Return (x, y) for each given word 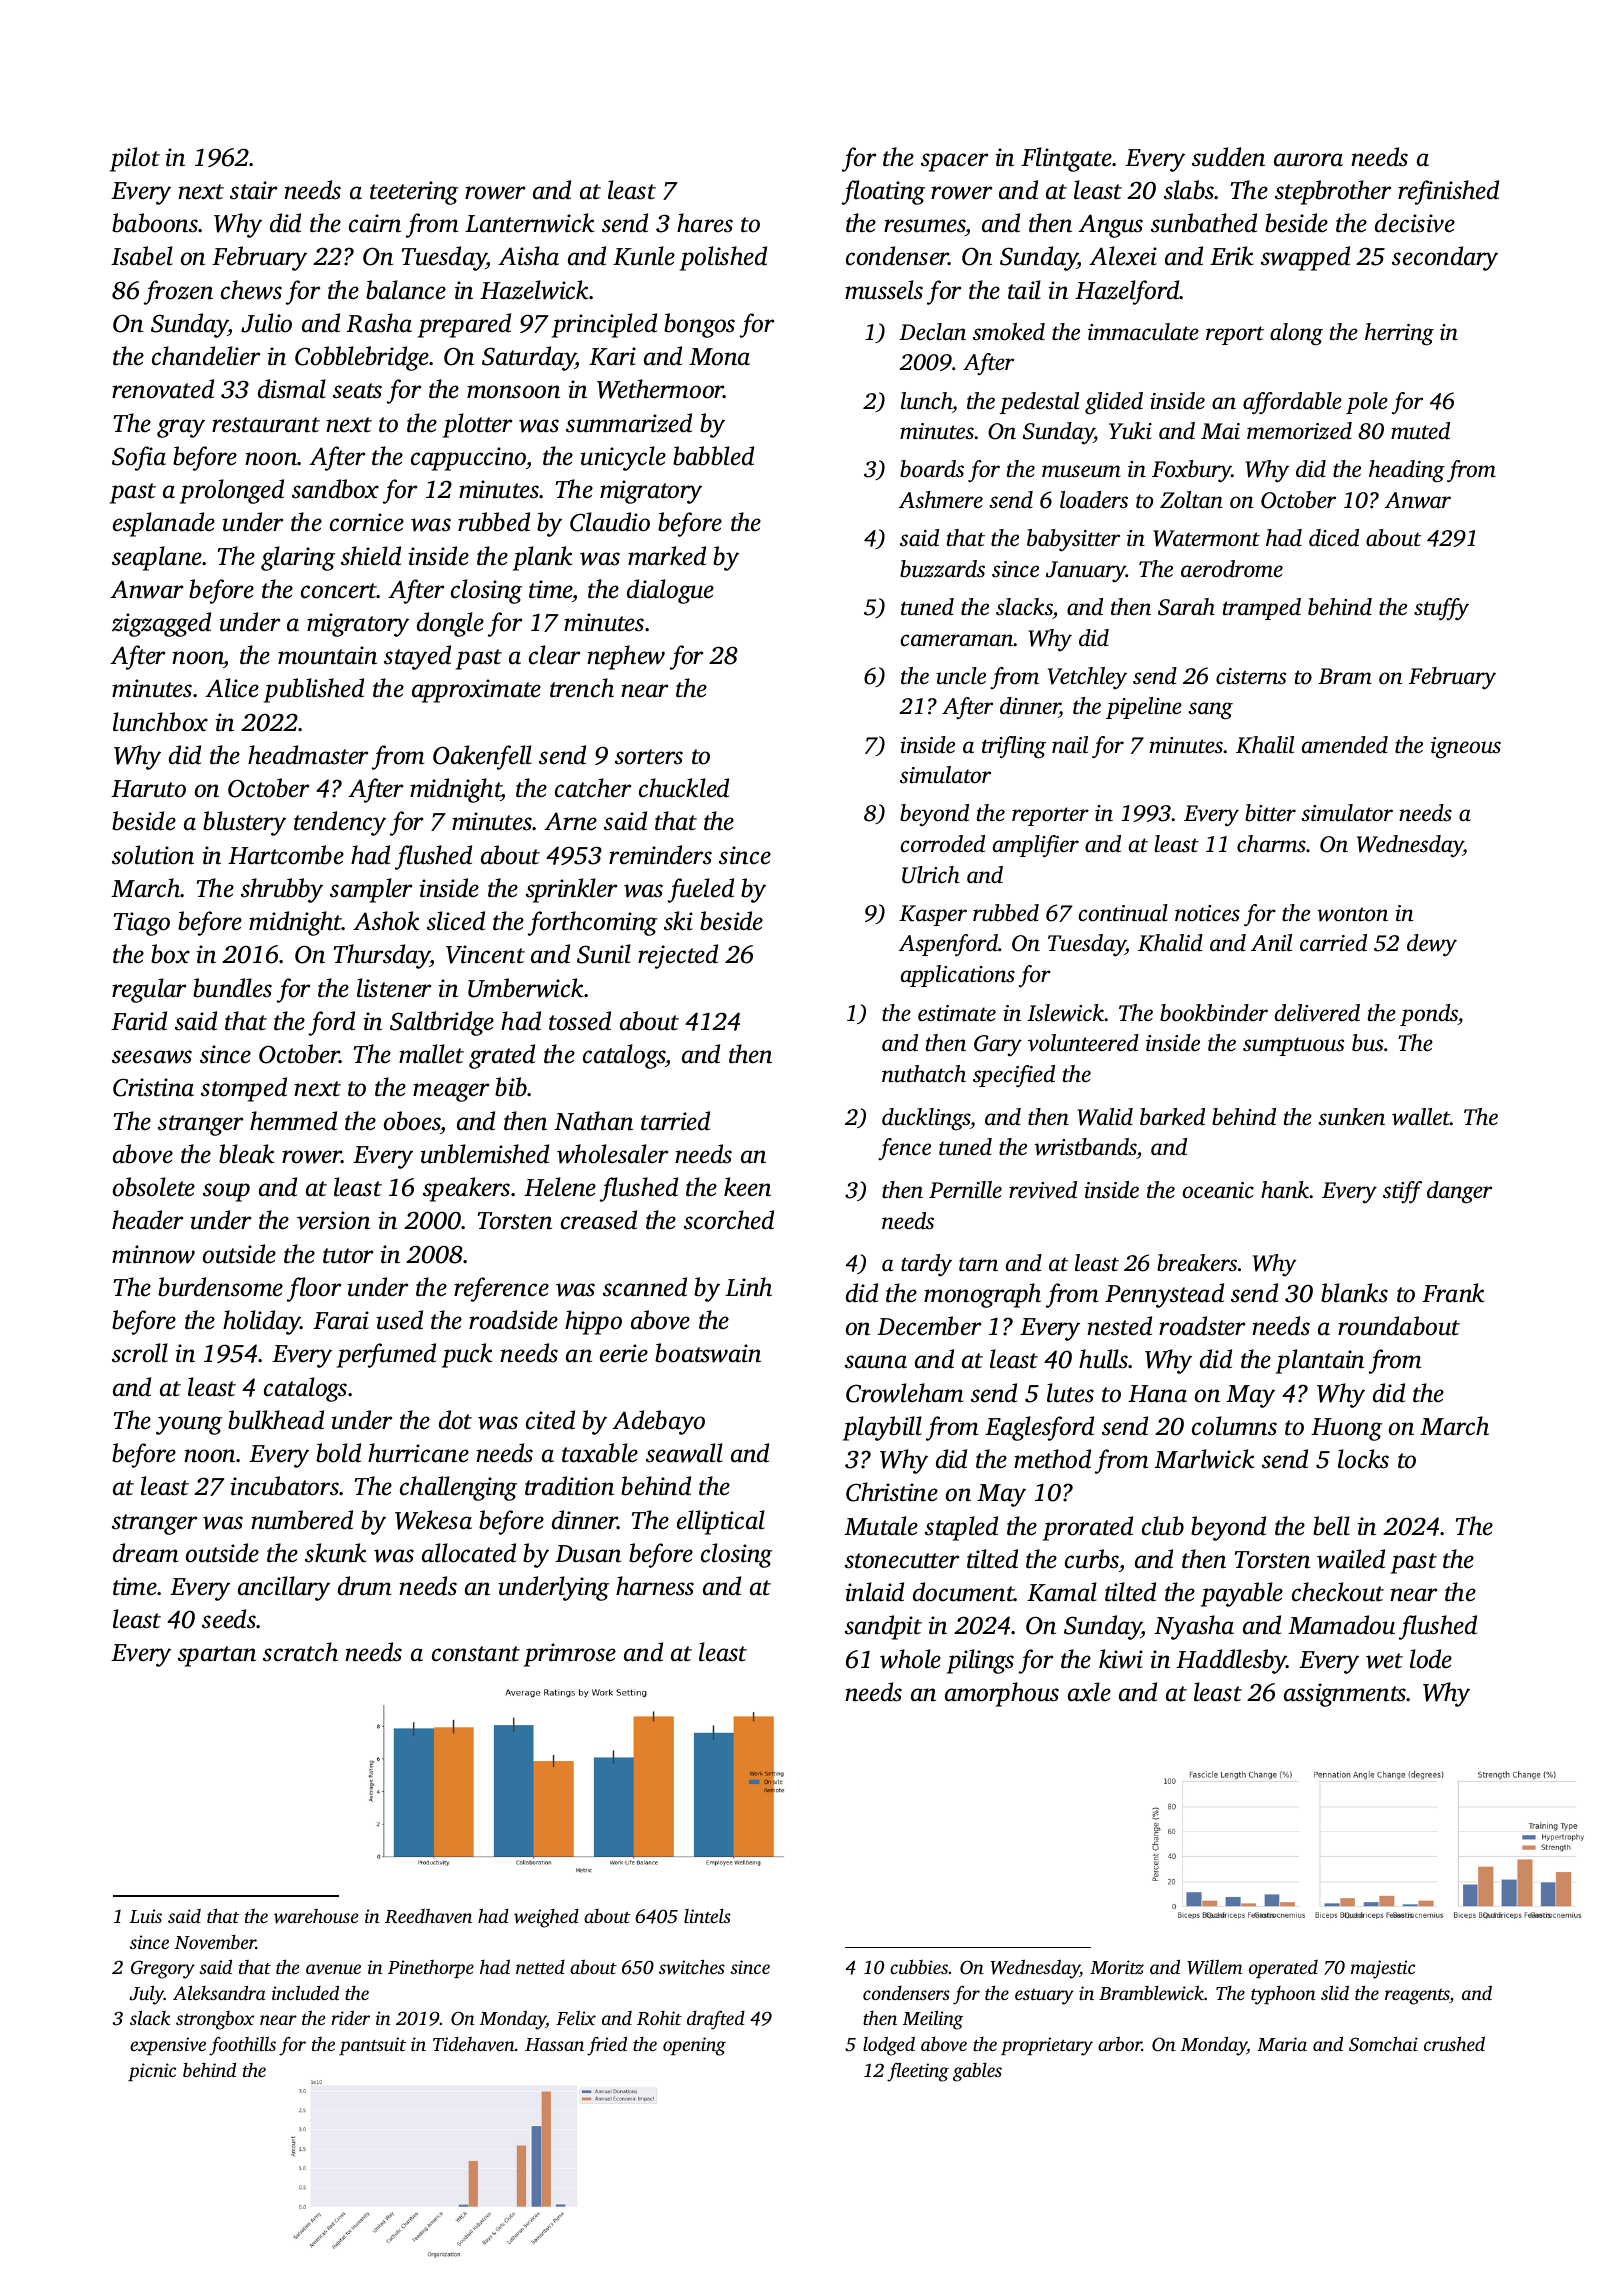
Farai (341, 1320)
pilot (135, 159)
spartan (217, 1656)
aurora (1308, 160)
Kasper (933, 915)
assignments (1345, 1695)
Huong (1346, 1429)
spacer (954, 162)
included (305, 1992)
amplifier (1036, 846)
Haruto (148, 789)
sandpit (883, 1627)
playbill (882, 1428)
